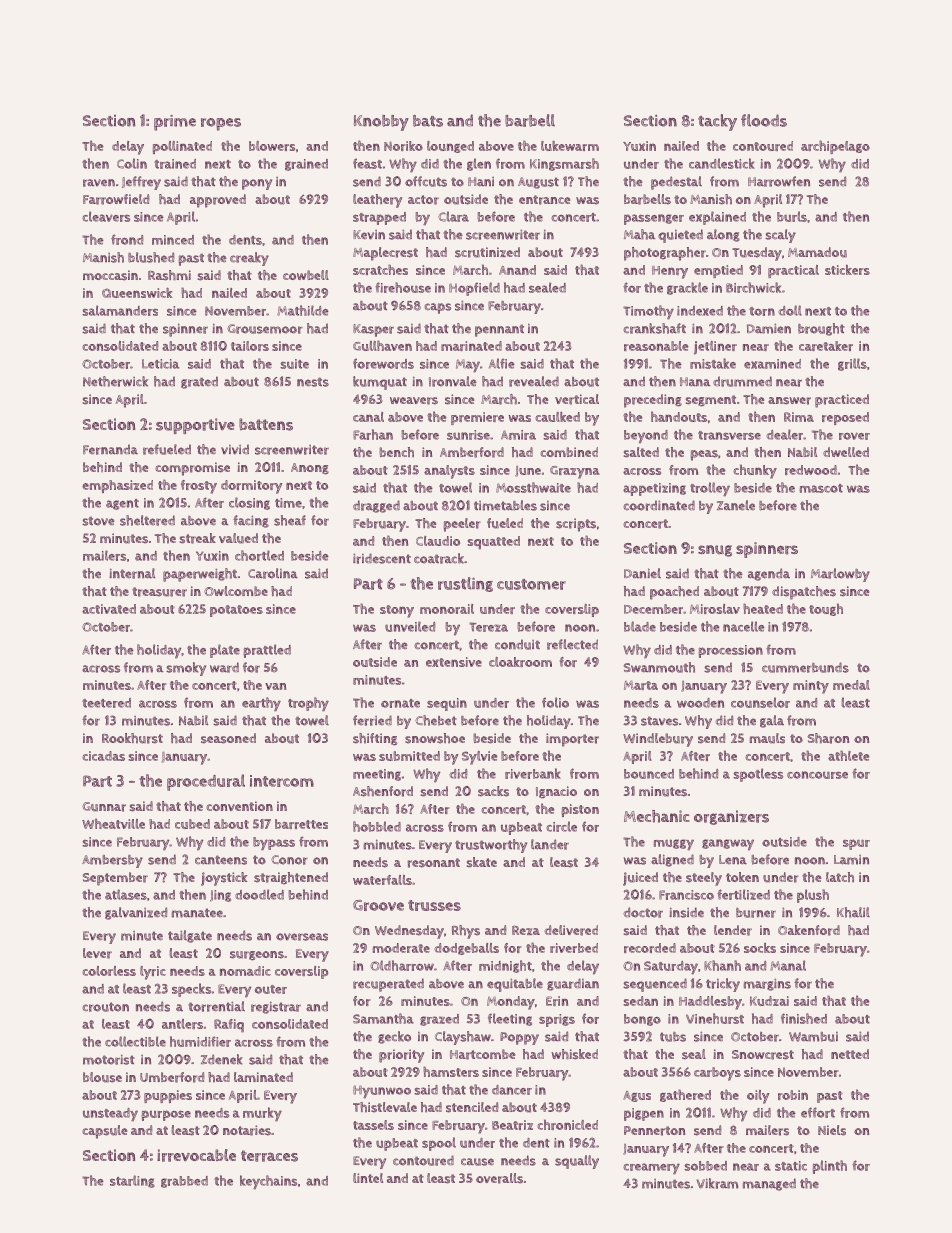 Image resolution: width=952 pixels, height=1233 pixels. What do you see at coordinates (153, 973) in the screenshot?
I see `lyric` at bounding box center [153, 973].
